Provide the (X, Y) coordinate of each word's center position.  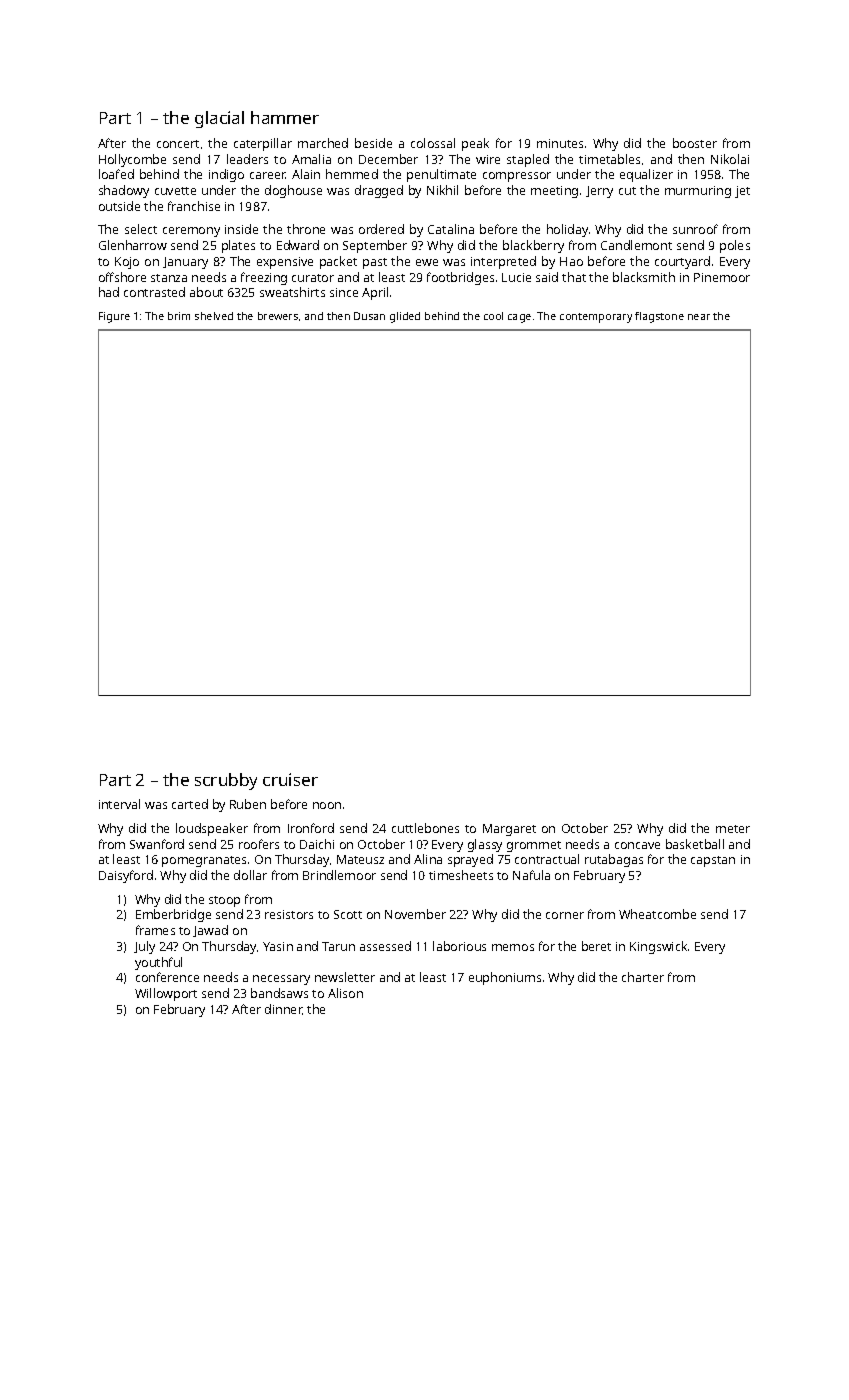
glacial (219, 119)
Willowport (166, 994)
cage (519, 318)
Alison (345, 993)
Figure (114, 317)
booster (695, 143)
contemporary (596, 318)
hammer (285, 117)
